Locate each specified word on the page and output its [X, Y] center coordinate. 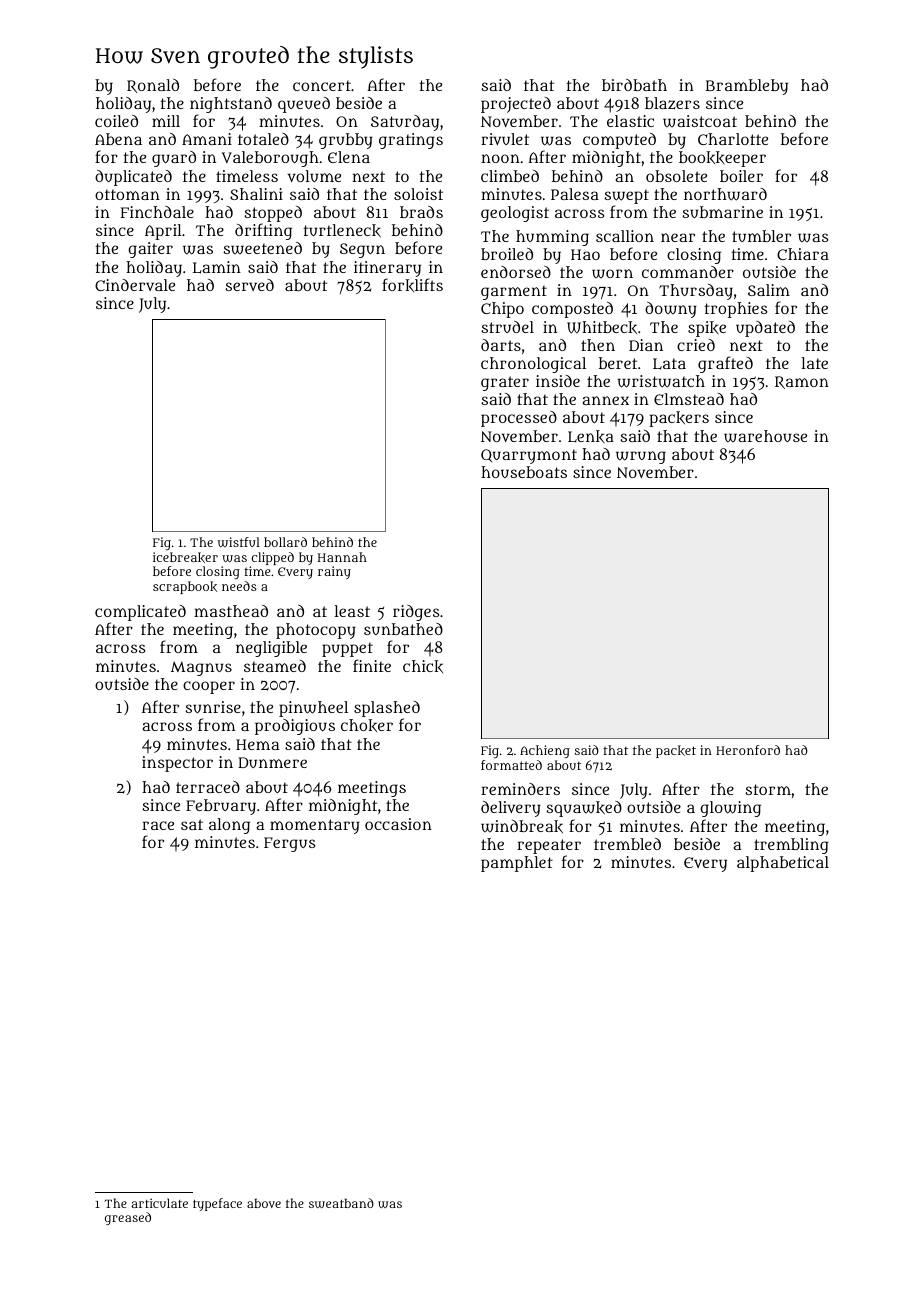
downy [671, 310]
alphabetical [783, 864]
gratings [411, 141]
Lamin [217, 267]
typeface [217, 1204]
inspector [177, 764]
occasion [398, 824]
